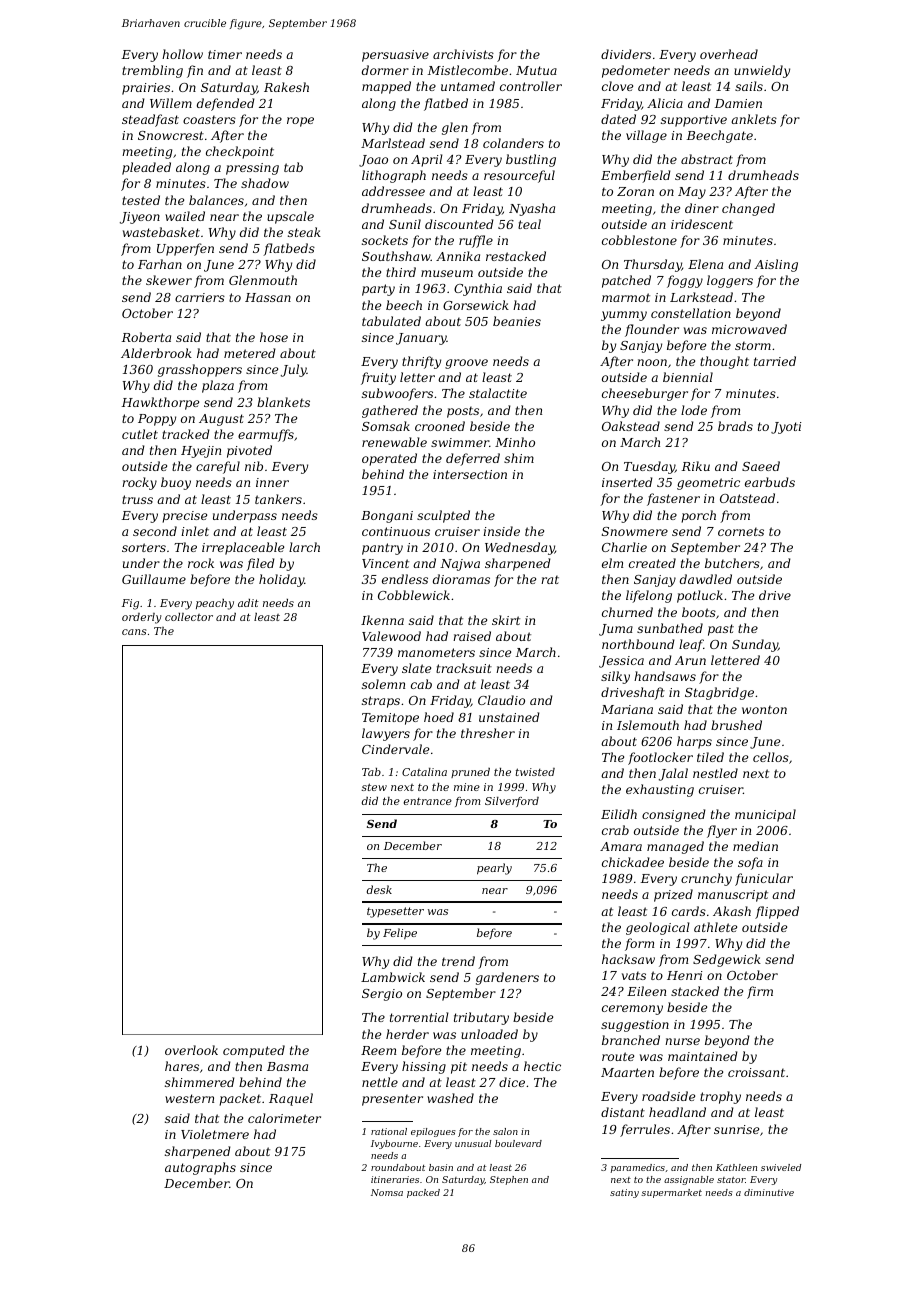  What do you see at coordinates (515, 442) in the image?
I see `Minho` at bounding box center [515, 442].
